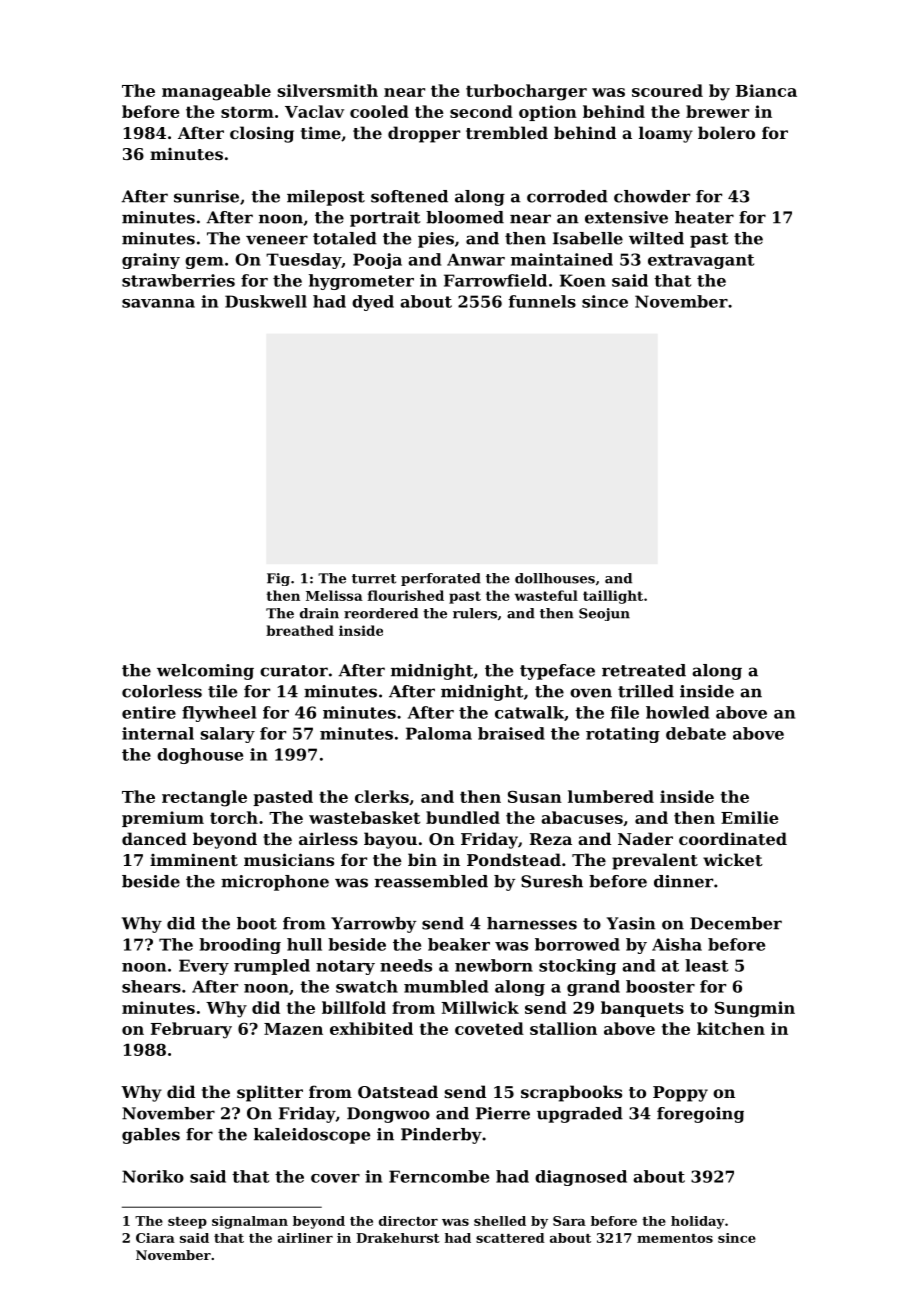 Image resolution: width=924 pixels, height=1314 pixels. What do you see at coordinates (151, 1136) in the screenshot?
I see `gables` at bounding box center [151, 1136].
